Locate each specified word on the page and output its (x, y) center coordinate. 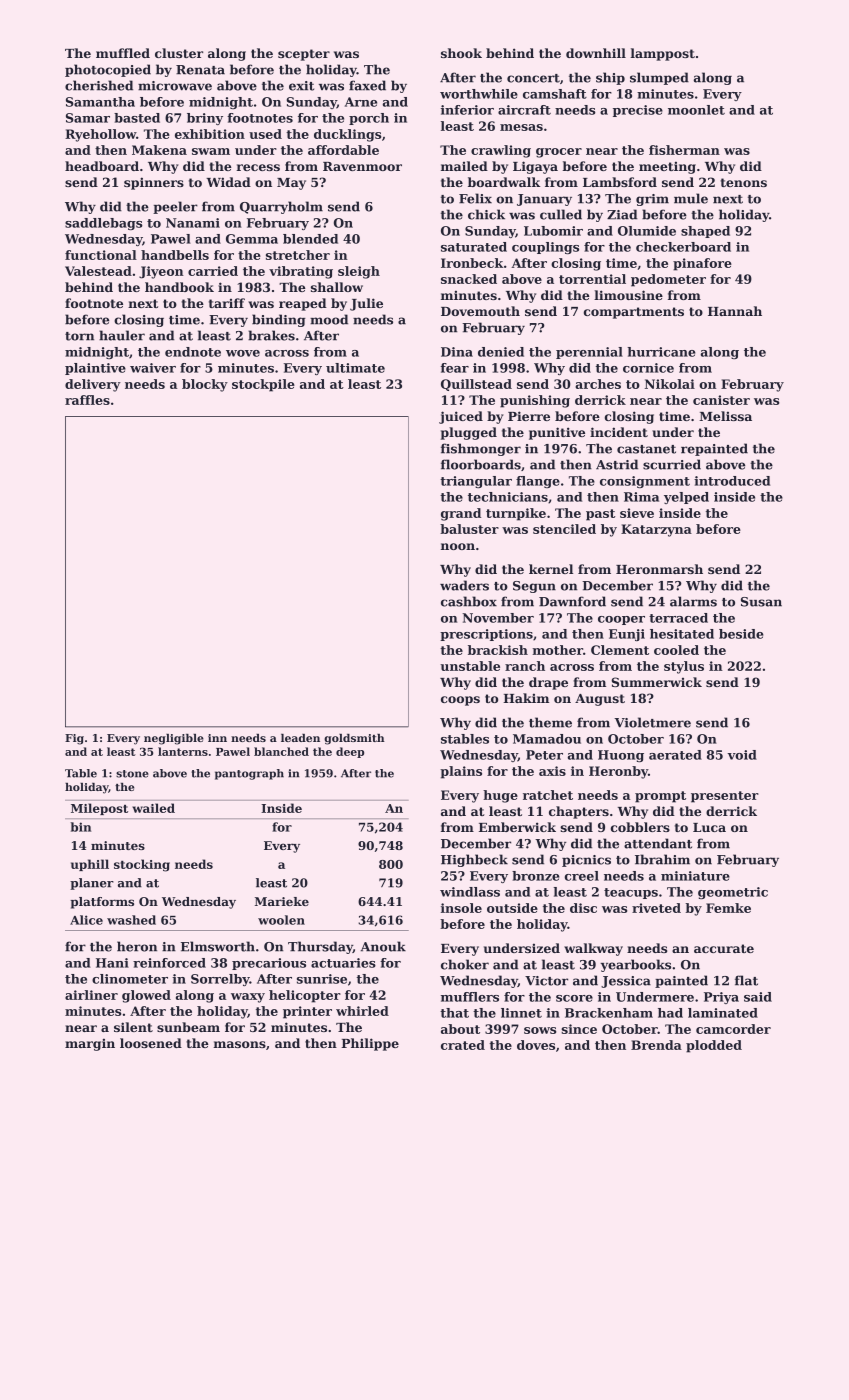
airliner (91, 995)
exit (301, 86)
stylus (684, 667)
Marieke (282, 901)
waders (464, 585)
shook (461, 53)
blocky (205, 385)
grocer (559, 153)
